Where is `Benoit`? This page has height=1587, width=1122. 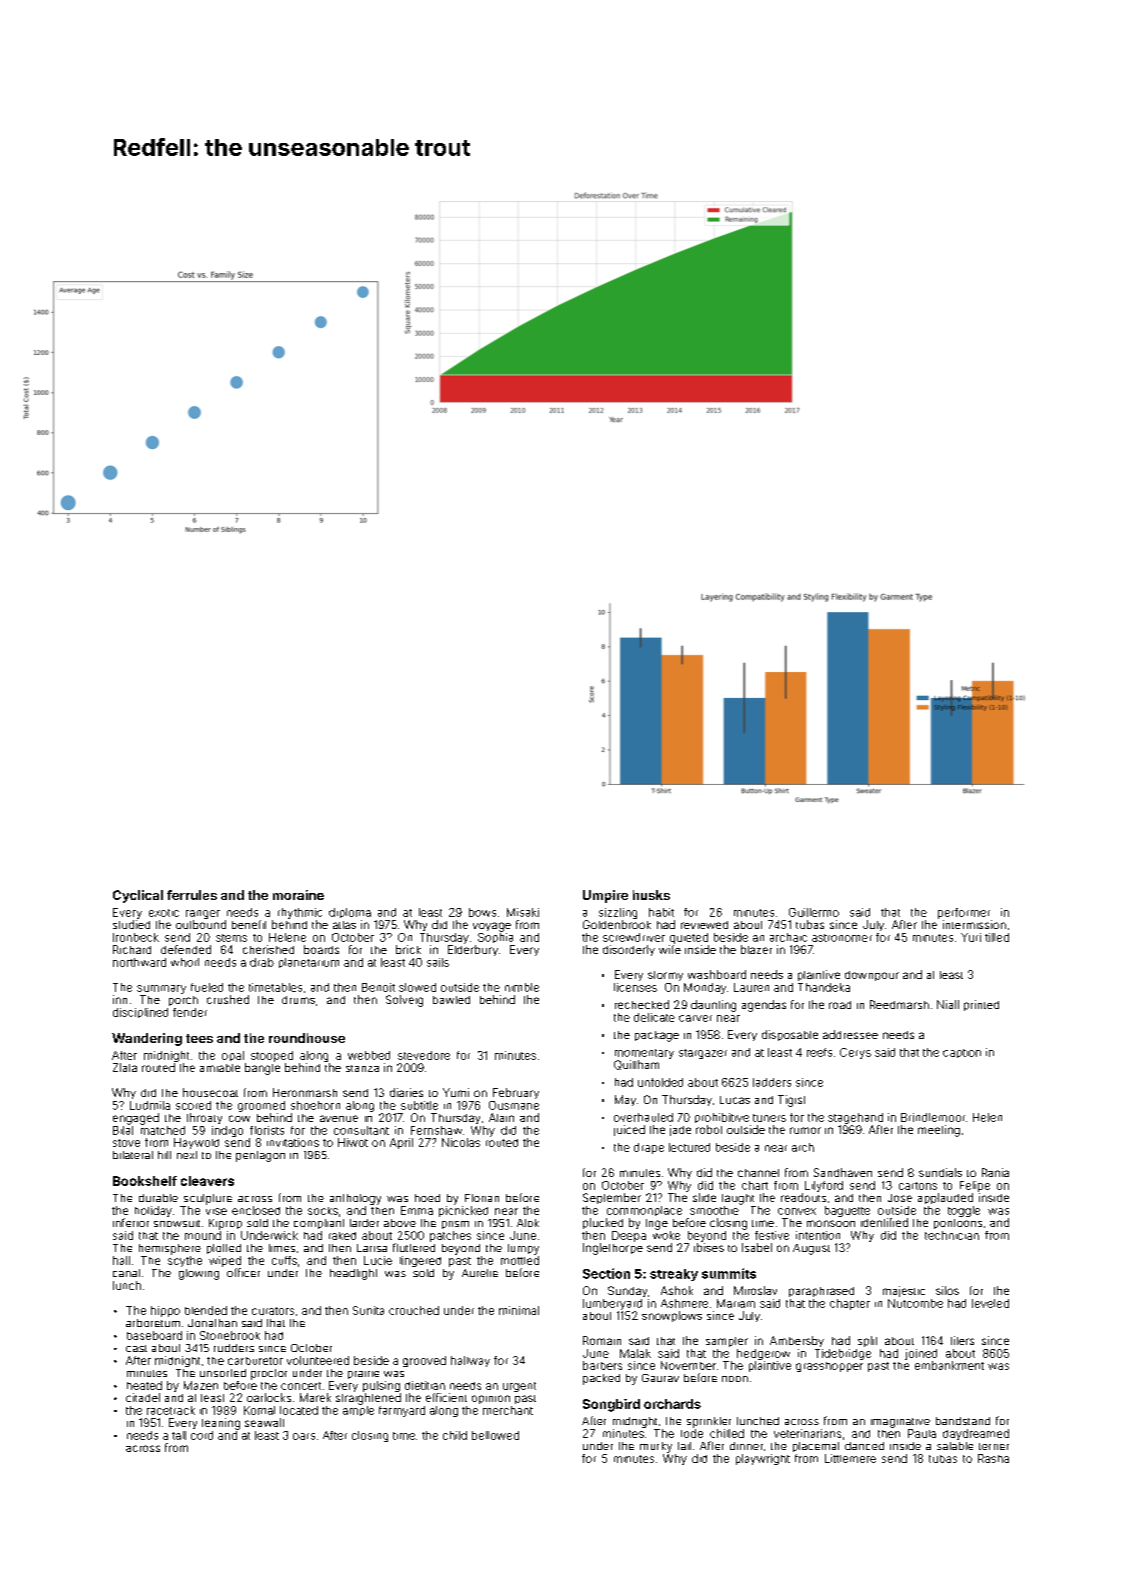 Benoit is located at coordinates (378, 987).
